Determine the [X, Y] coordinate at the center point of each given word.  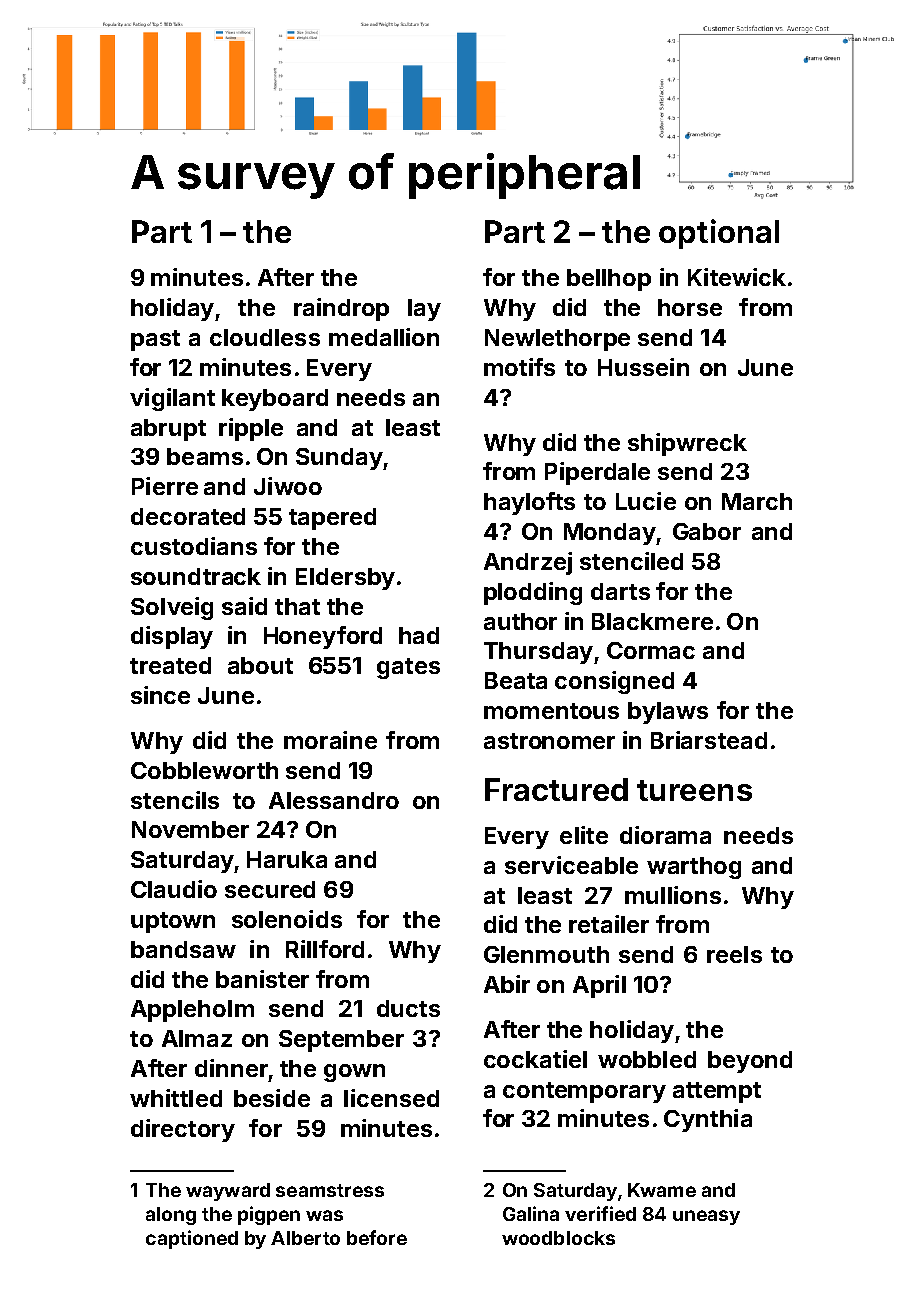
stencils [175, 800]
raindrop [341, 309]
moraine [330, 740]
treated [170, 665]
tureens [694, 790]
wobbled [647, 1059]
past [155, 340]
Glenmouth [546, 954]
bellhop [609, 280]
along [171, 1216]
